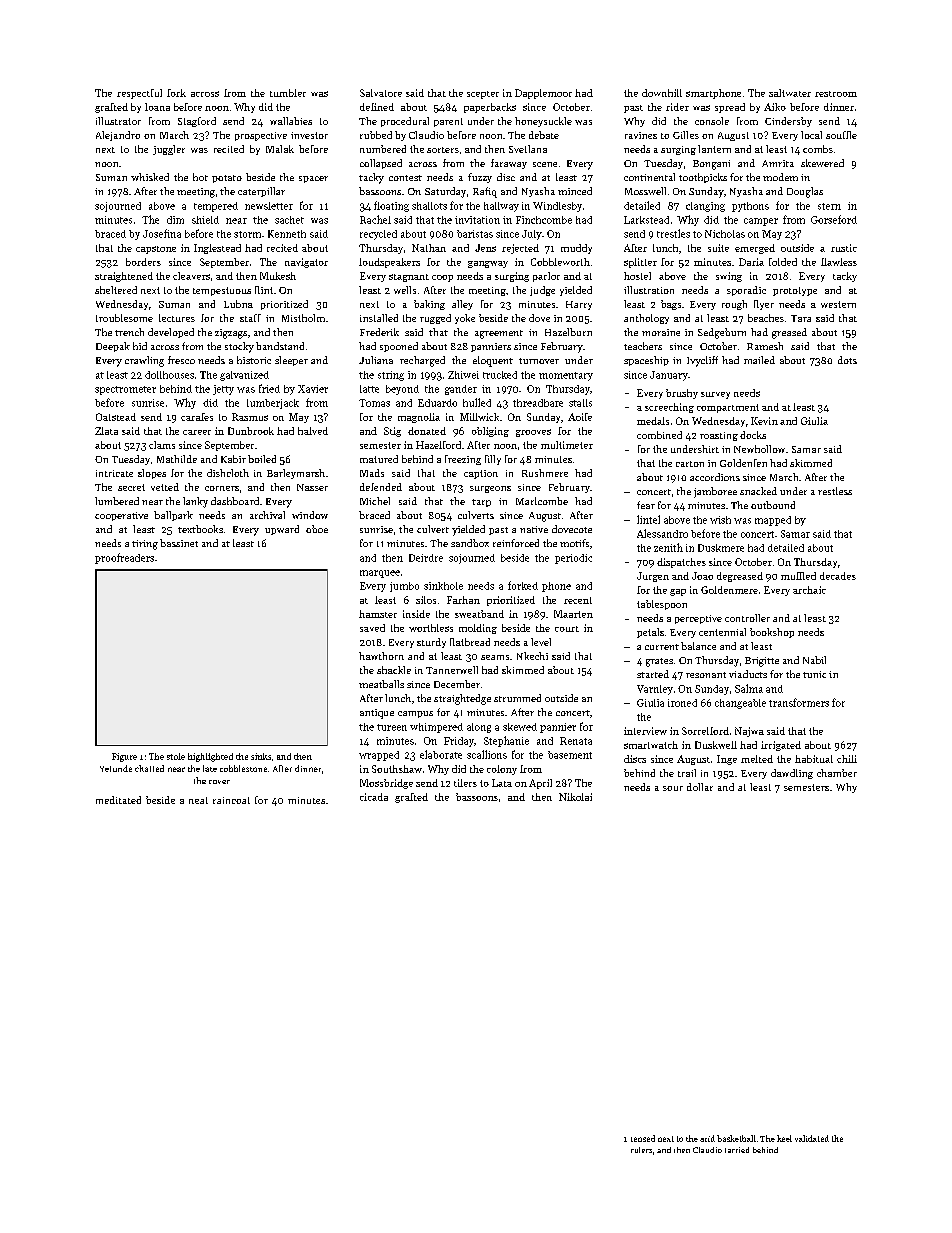  Describe the element at coordinates (269, 206) in the image. I see `newsletter` at that location.
